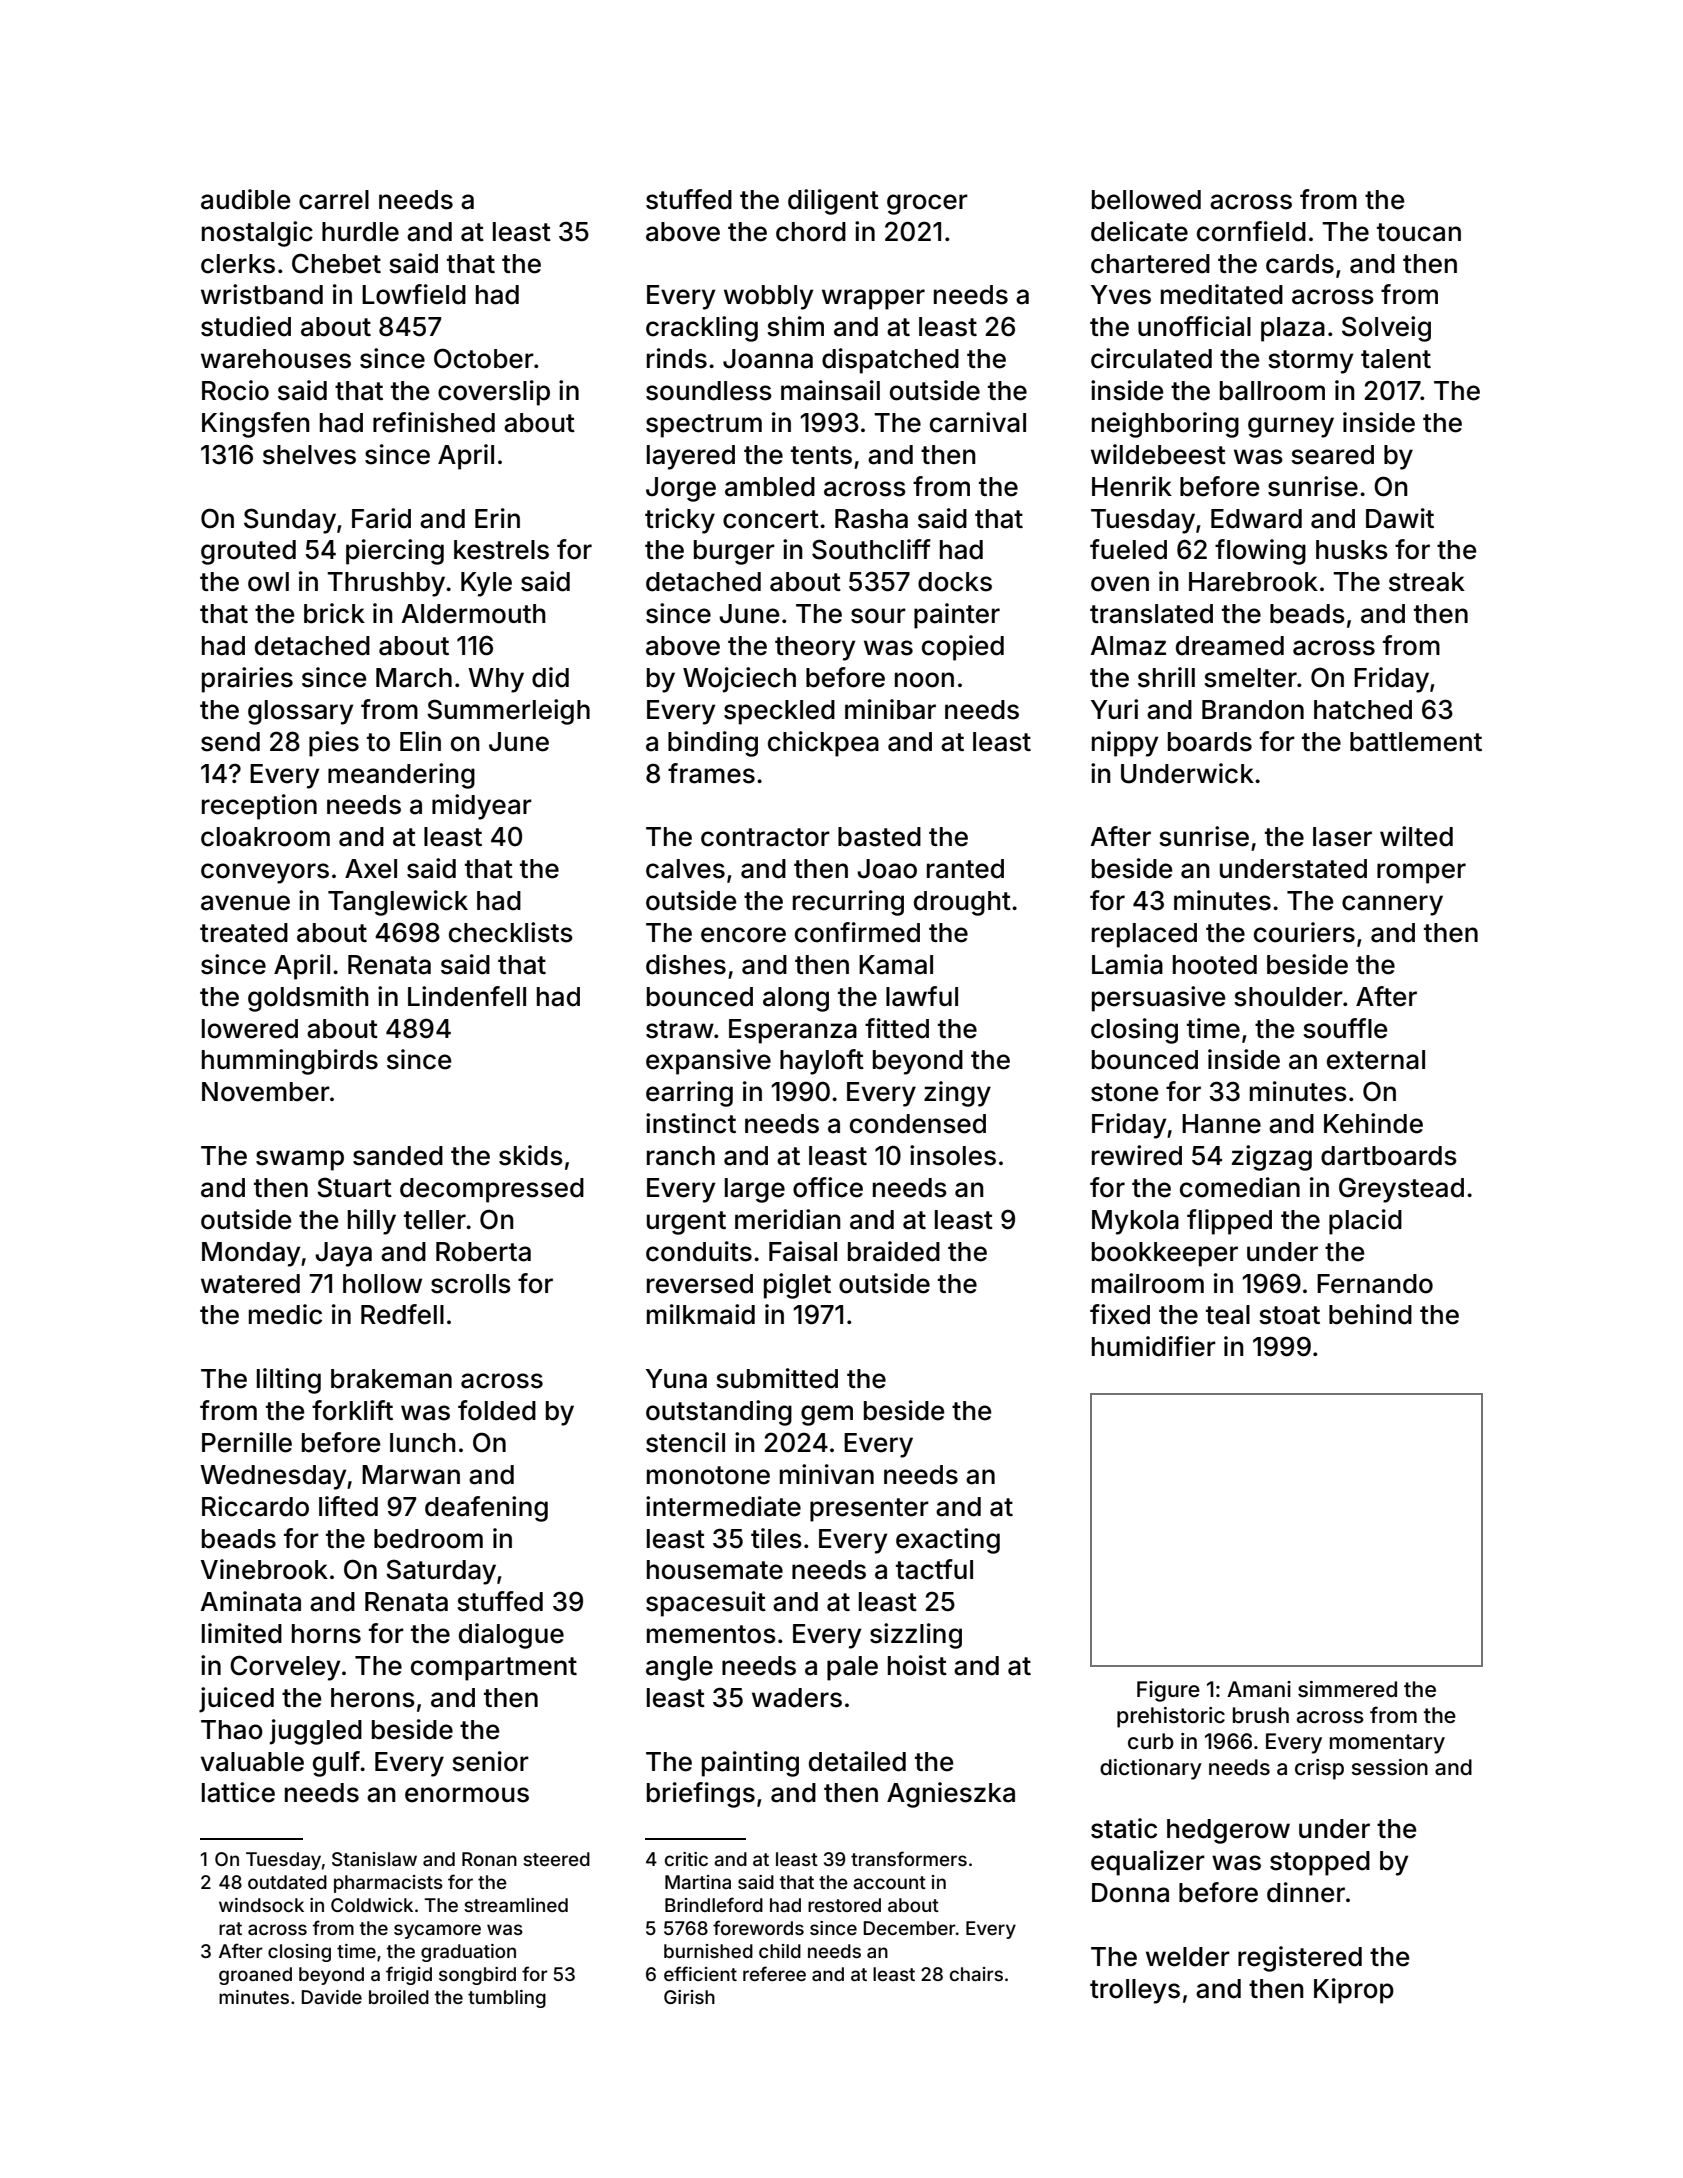  I want to click on simmered, so click(1347, 1689).
